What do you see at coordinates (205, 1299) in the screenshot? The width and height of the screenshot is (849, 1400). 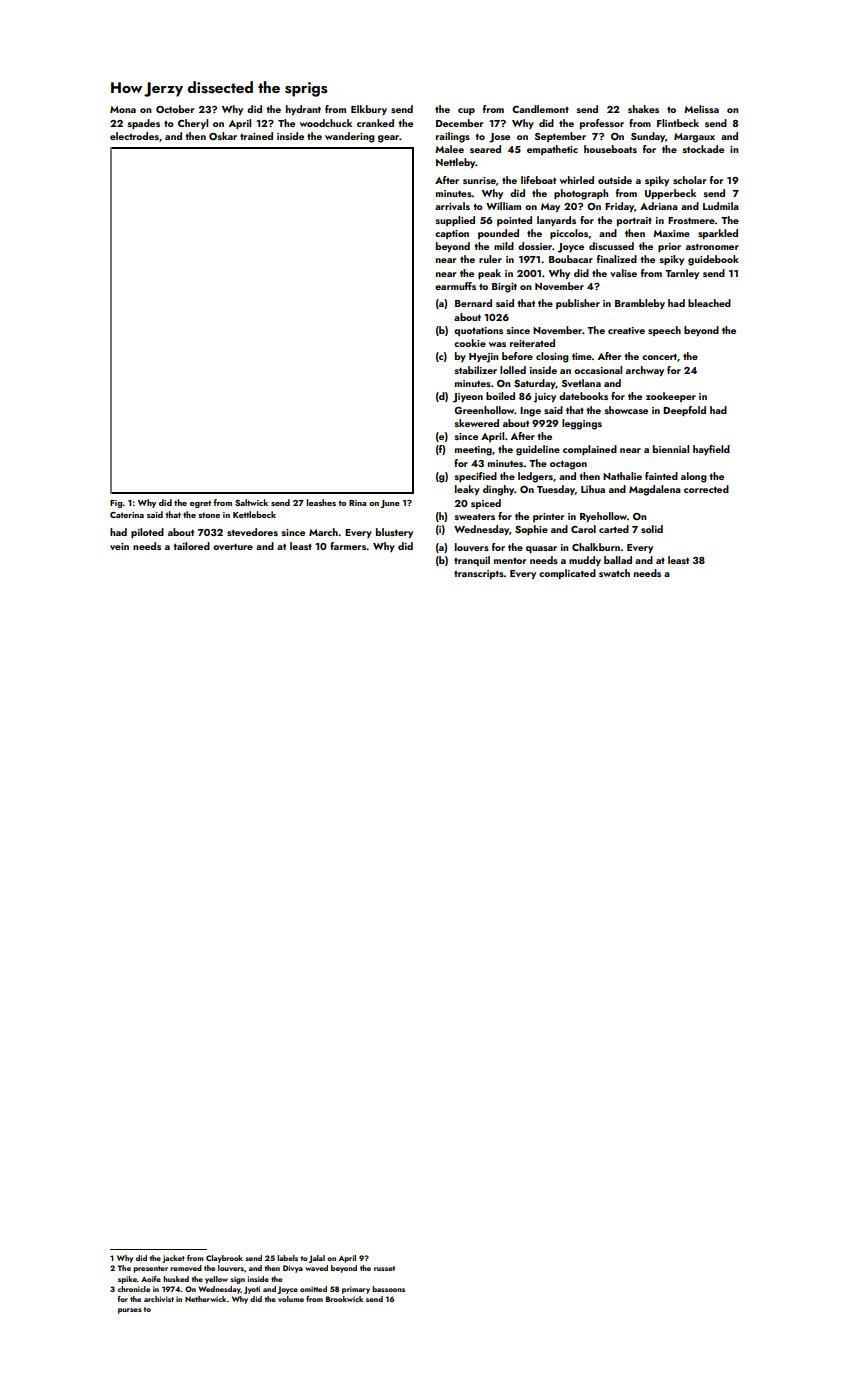 I see `Netherwick` at bounding box center [205, 1299].
